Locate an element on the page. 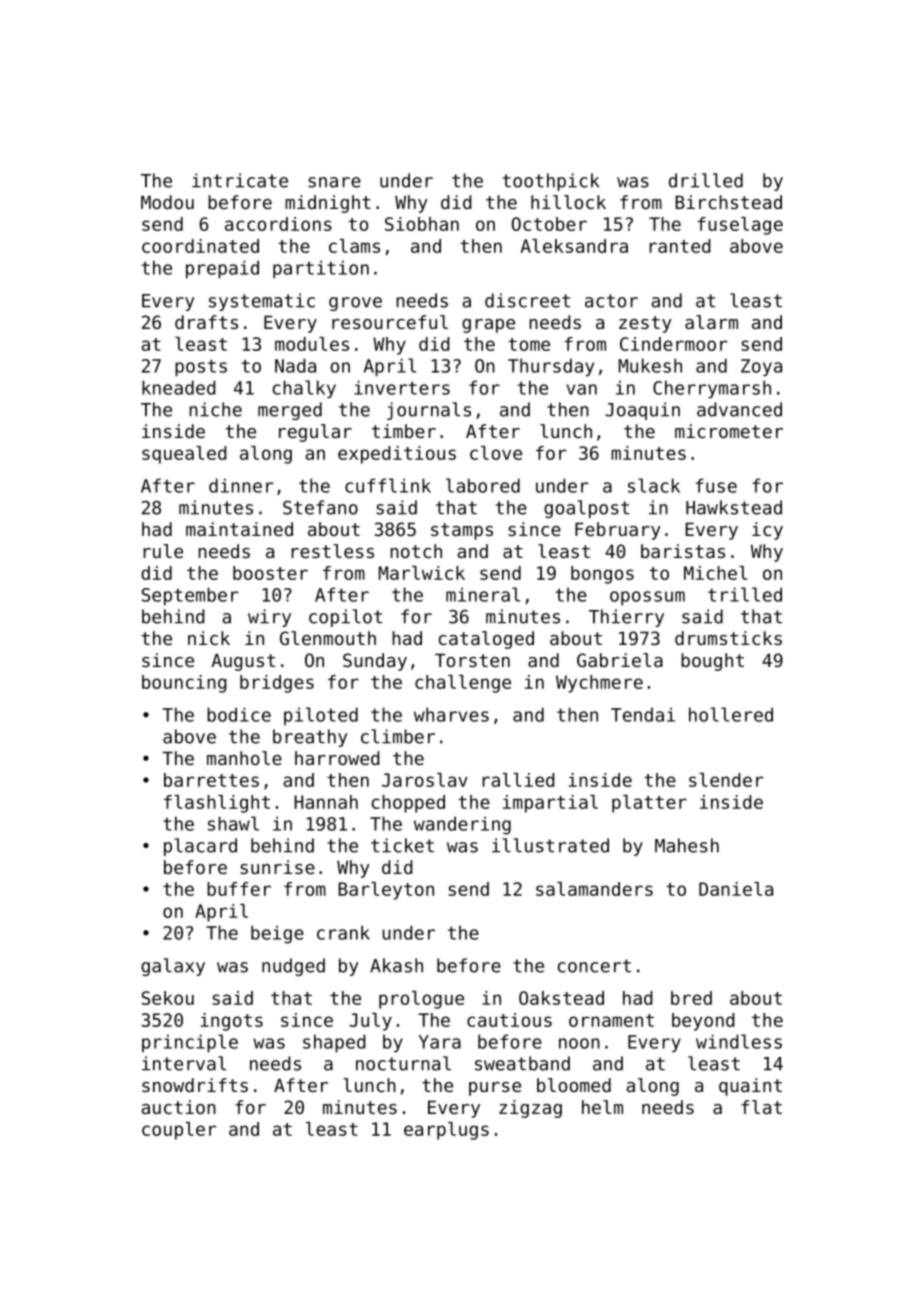  wandering is located at coordinates (462, 825).
